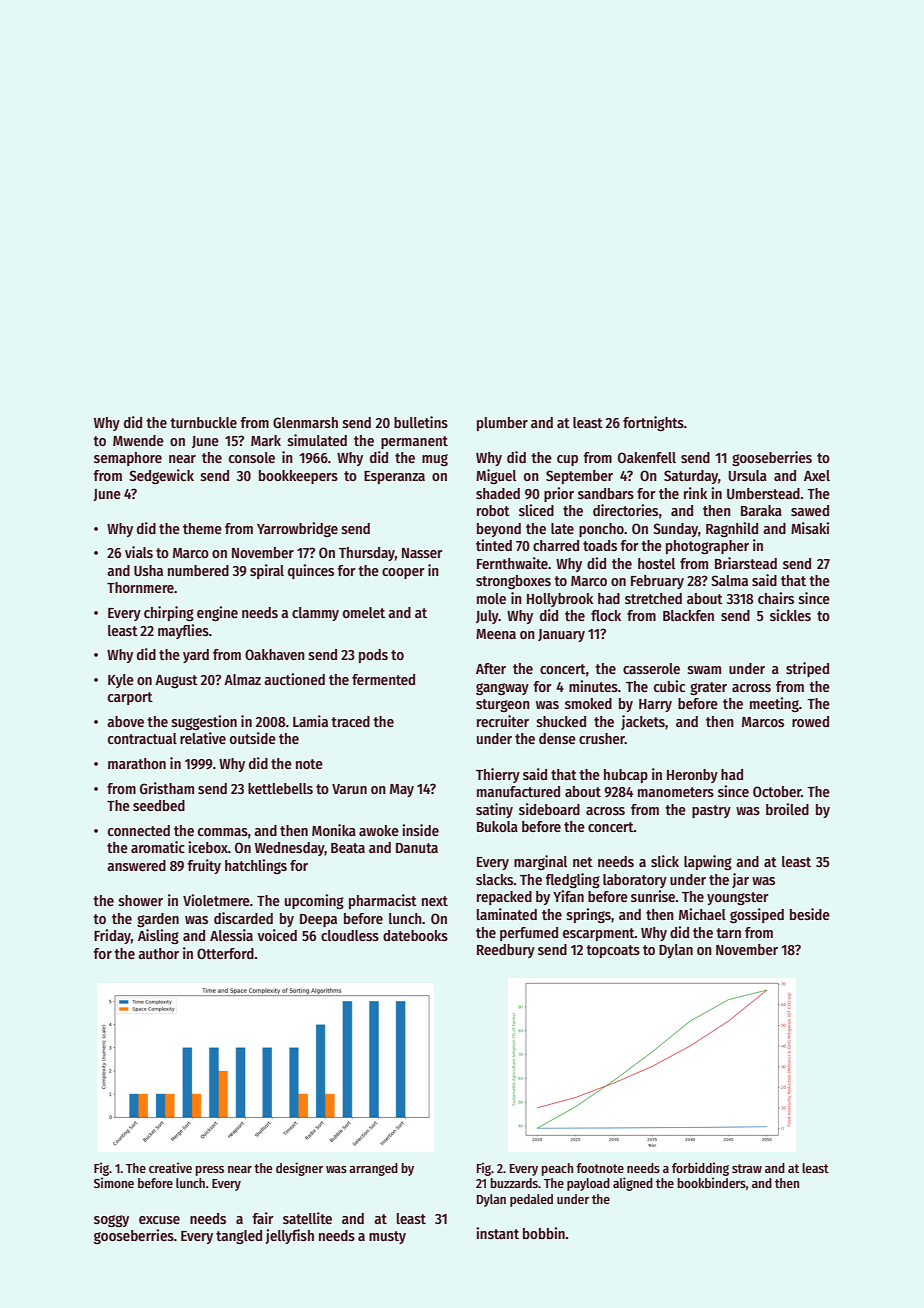 The width and height of the page is (924, 1308). I want to click on peach, so click(557, 1169).
